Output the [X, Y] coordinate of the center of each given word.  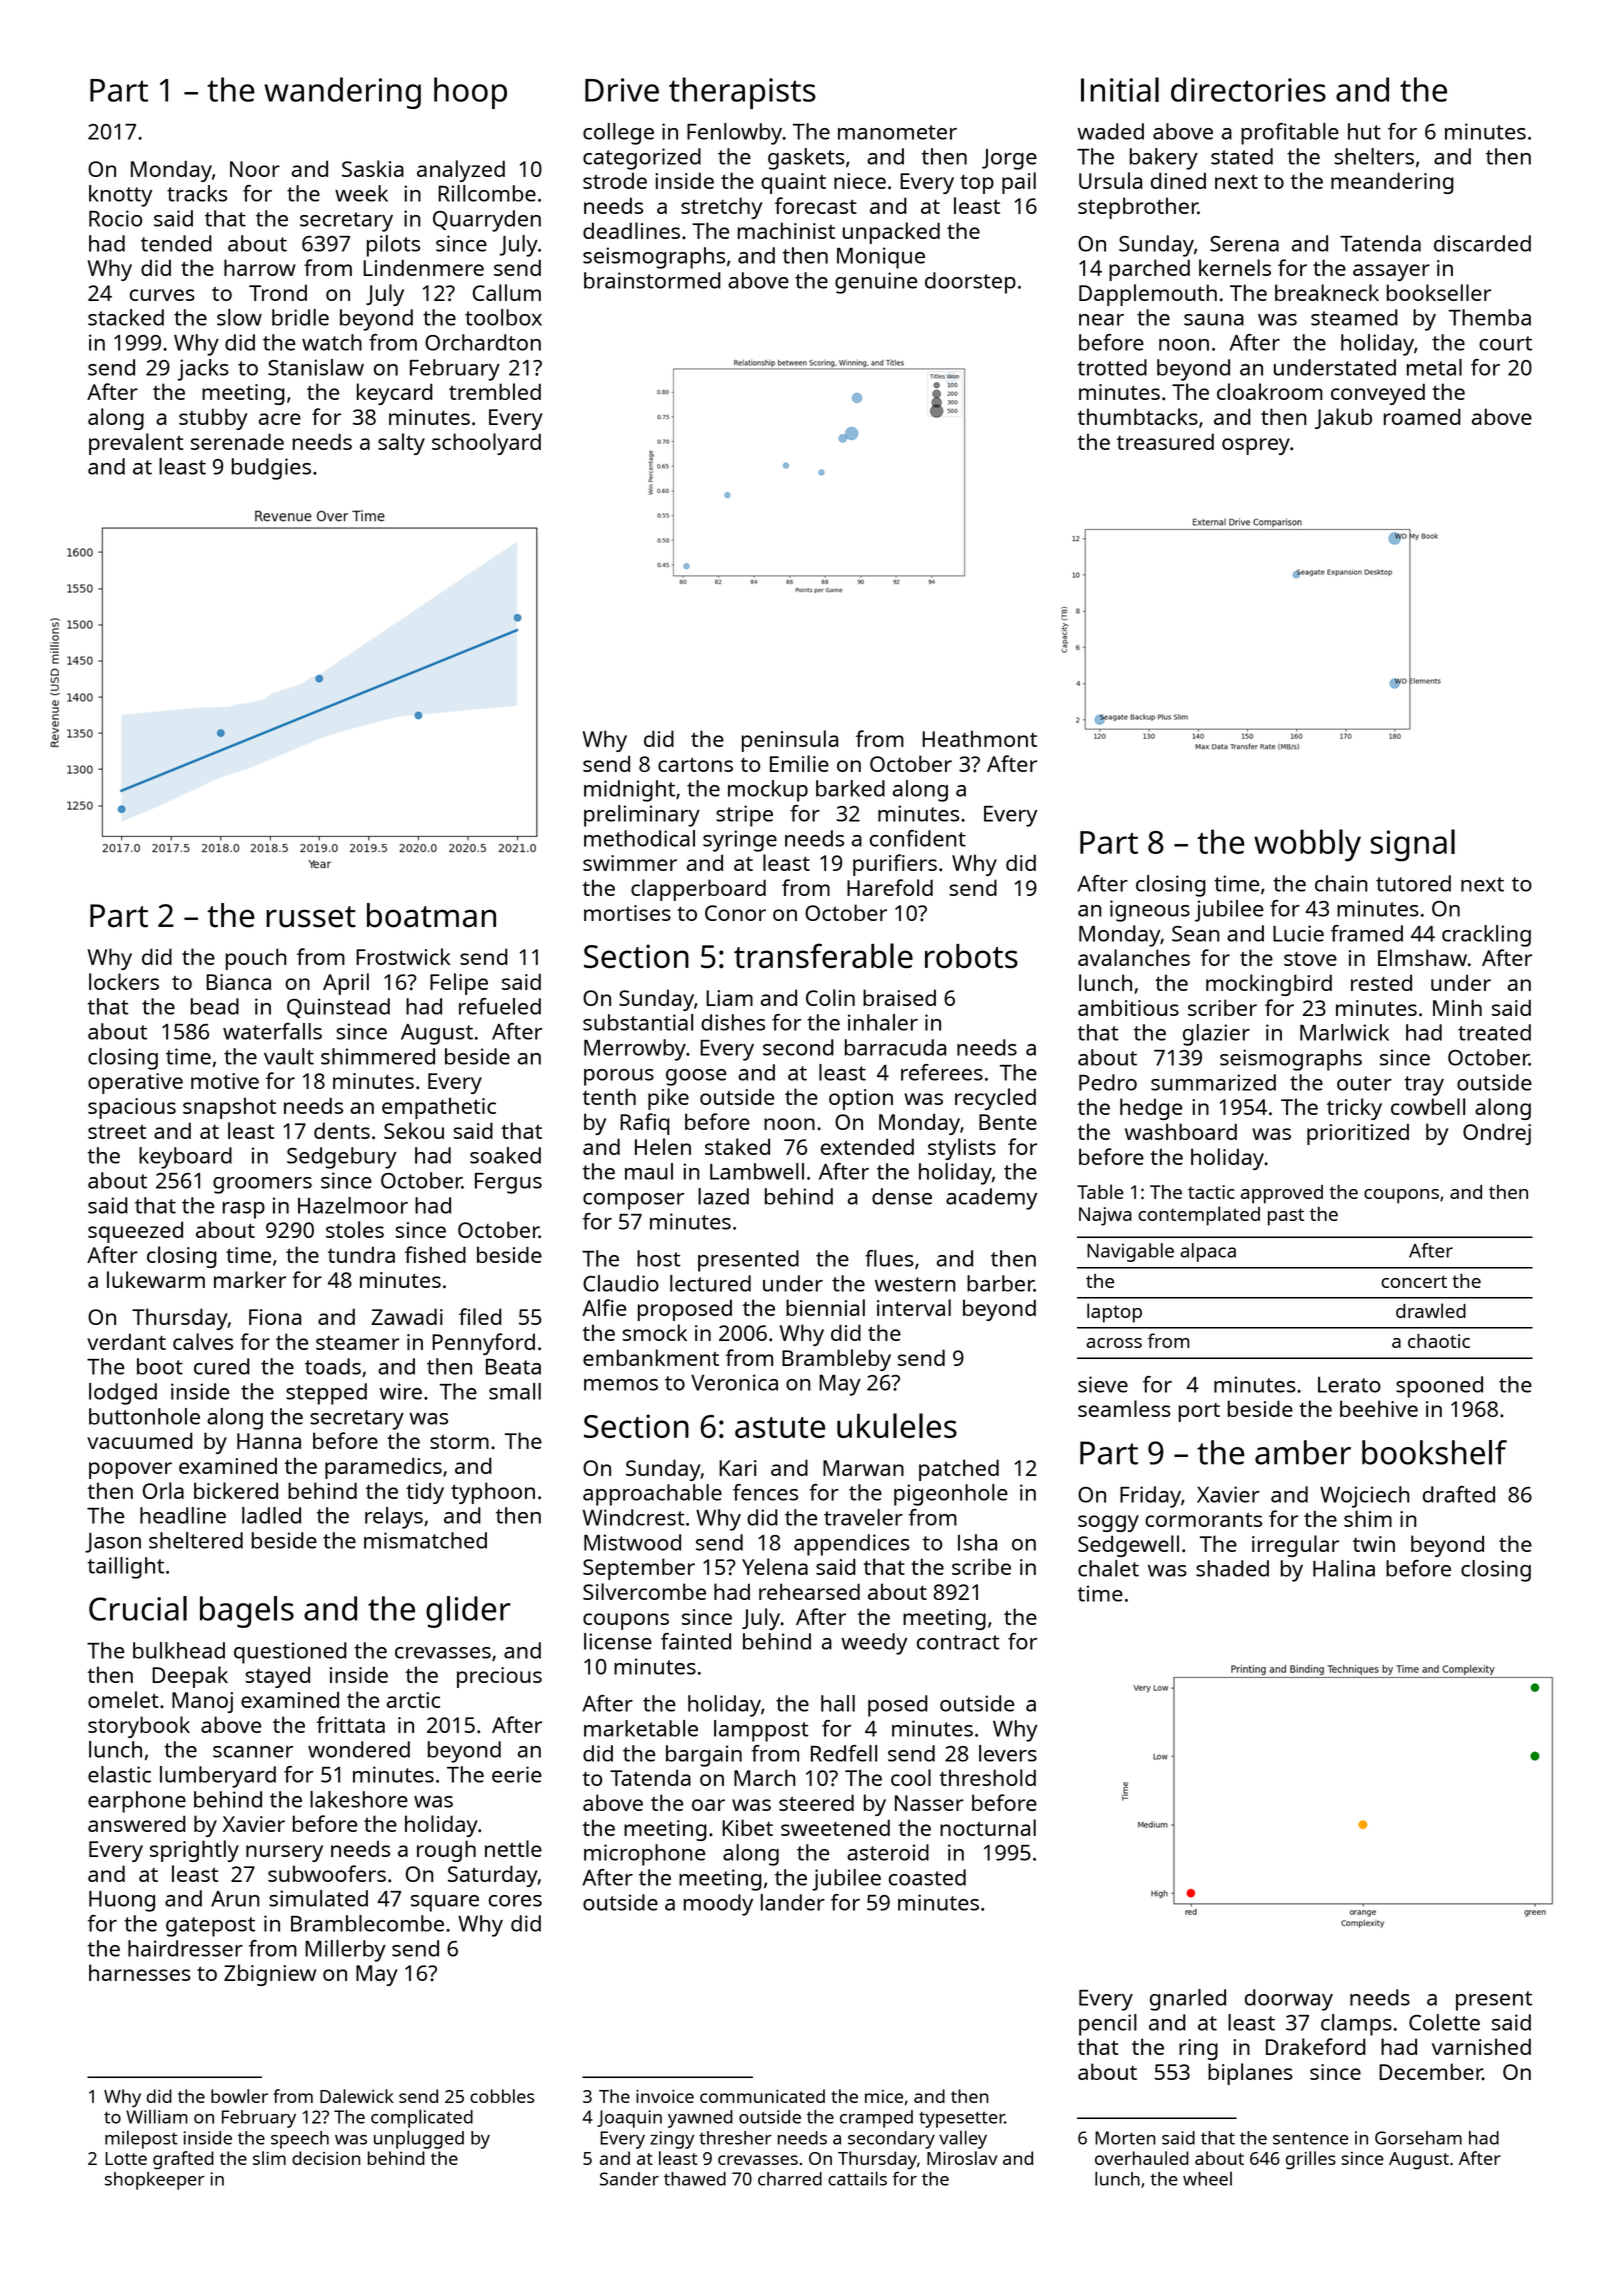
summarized [1213, 1082]
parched [1149, 270]
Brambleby [836, 1360]
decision [326, 2158]
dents [342, 1130]
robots [971, 956]
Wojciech [1365, 1497]
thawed [695, 2179]
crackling [1486, 936]
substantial [638, 1022]
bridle [300, 317]
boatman [431, 915]
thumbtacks [1137, 416]
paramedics [383, 1468]
